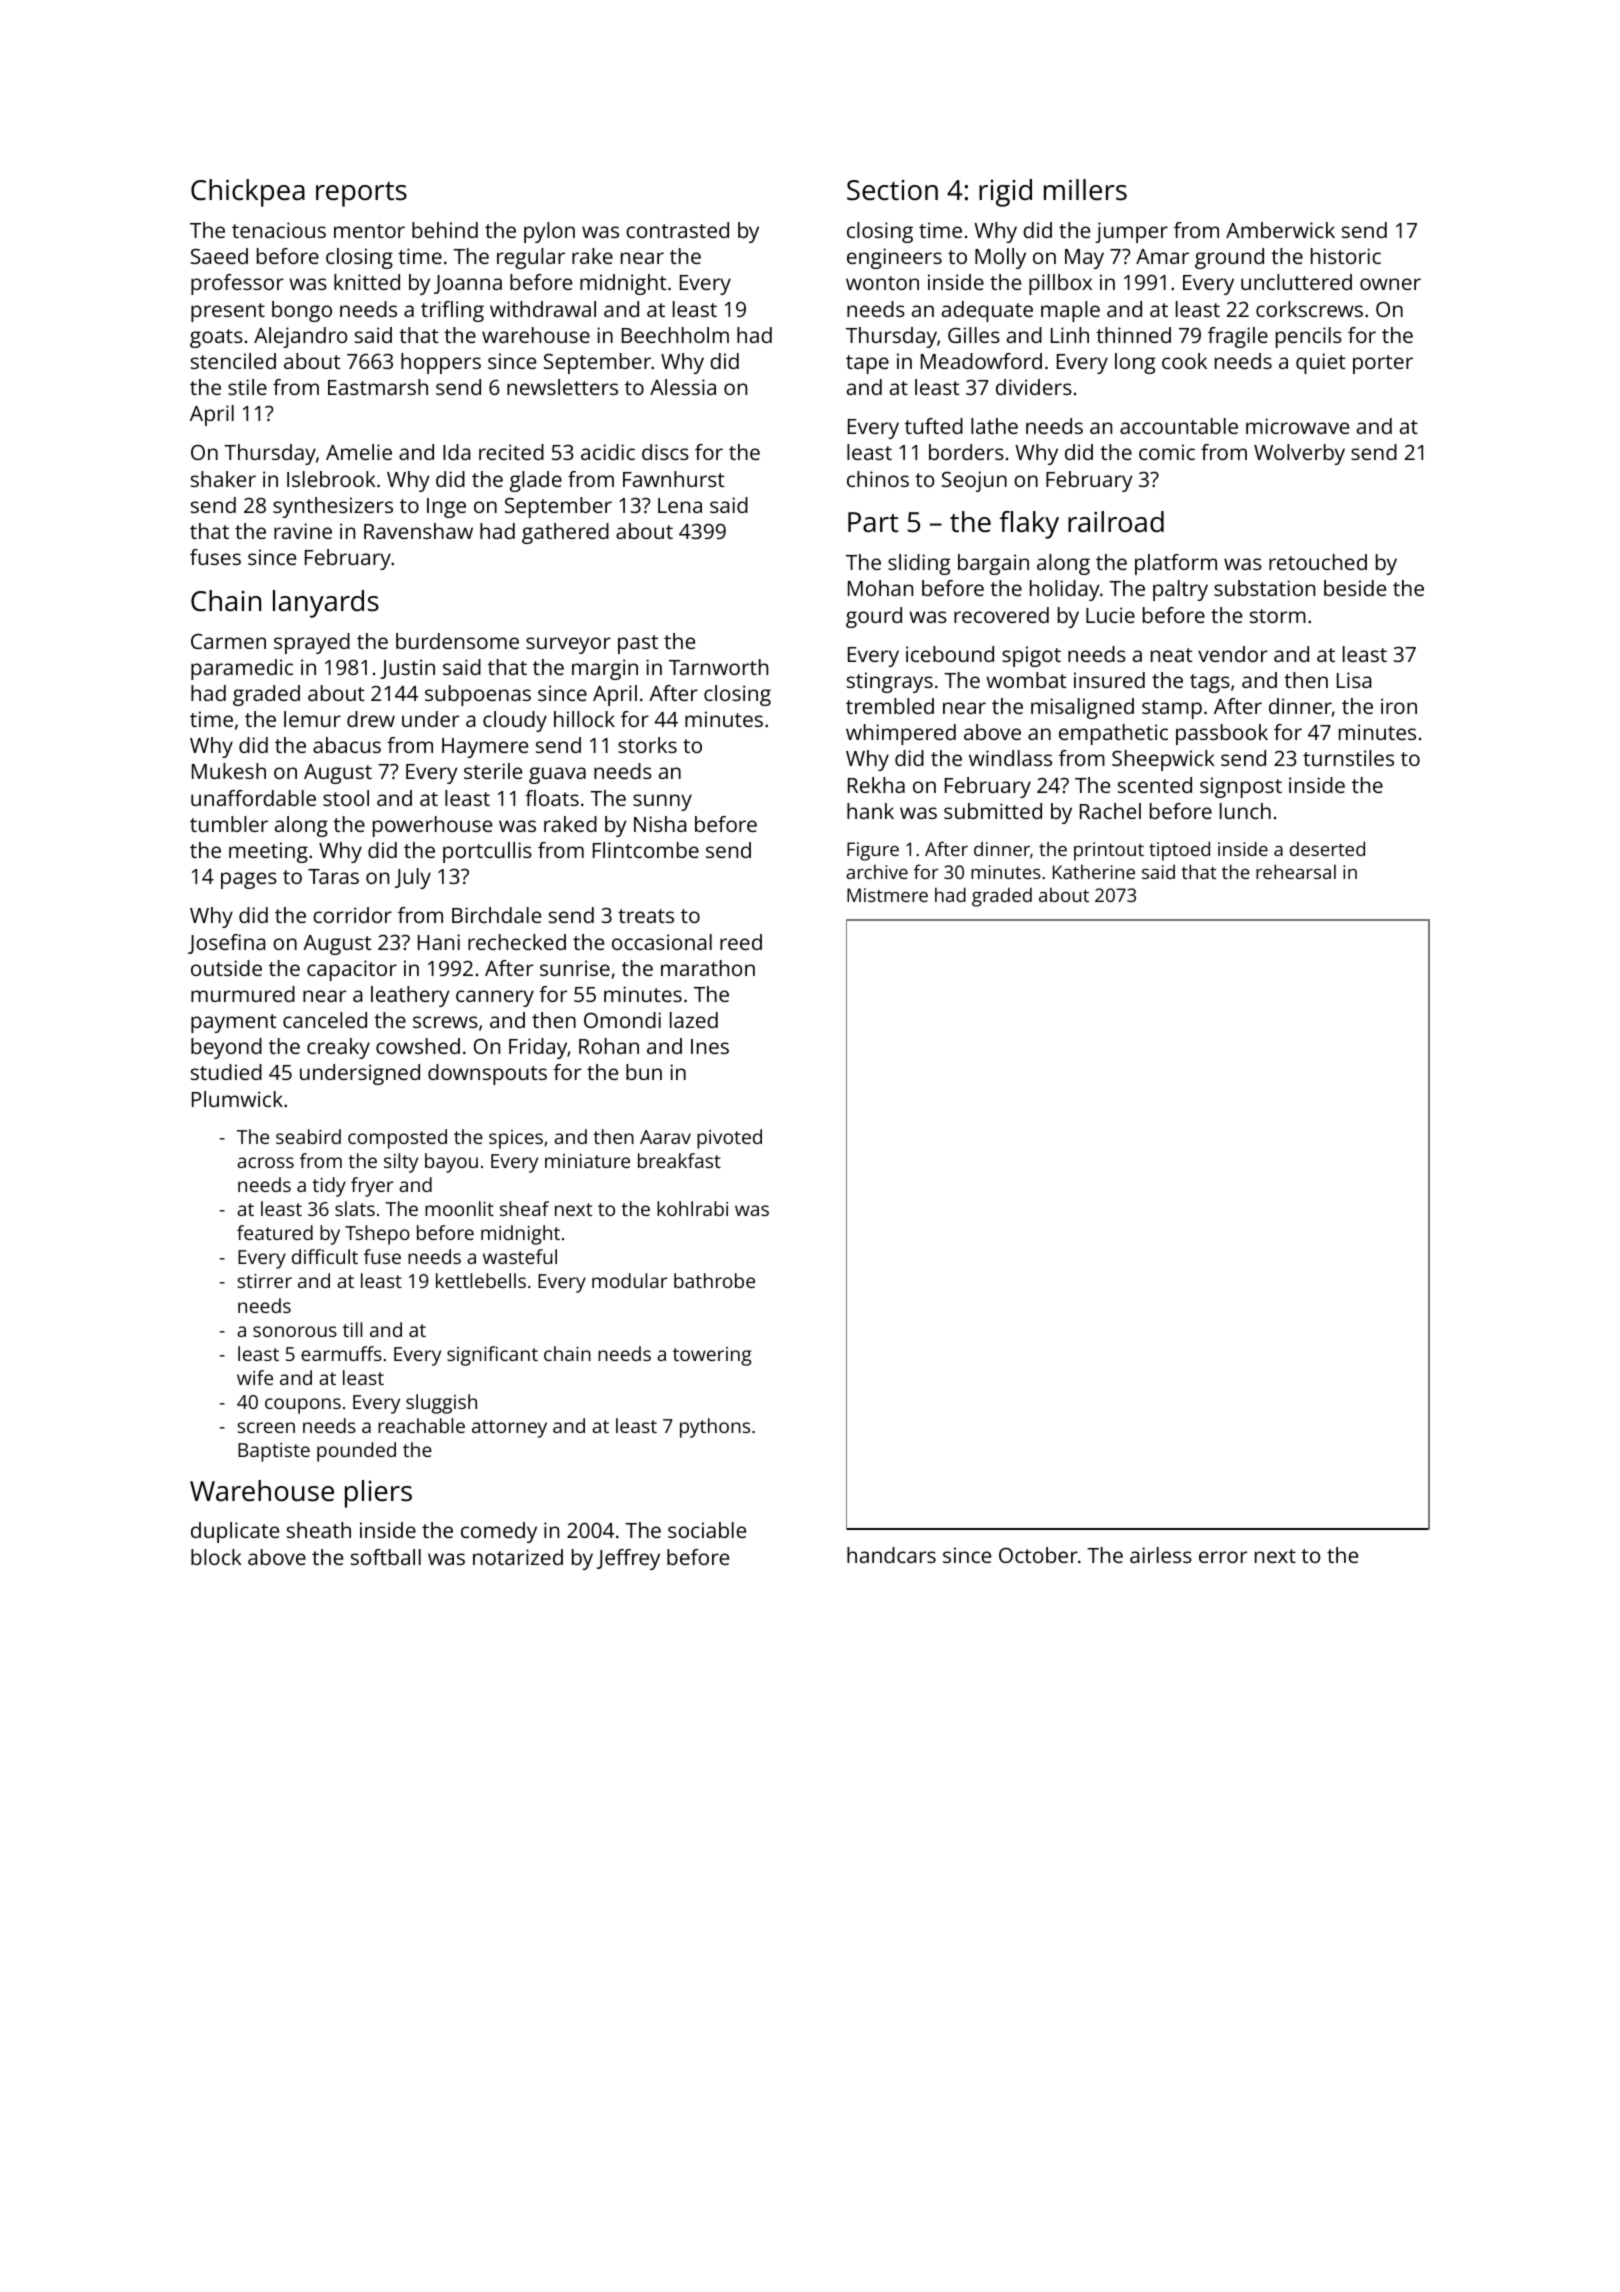 Image resolution: width=1620 pixels, height=2292 pixels. What do you see at coordinates (1176, 564) in the screenshot?
I see `platform` at bounding box center [1176, 564].
